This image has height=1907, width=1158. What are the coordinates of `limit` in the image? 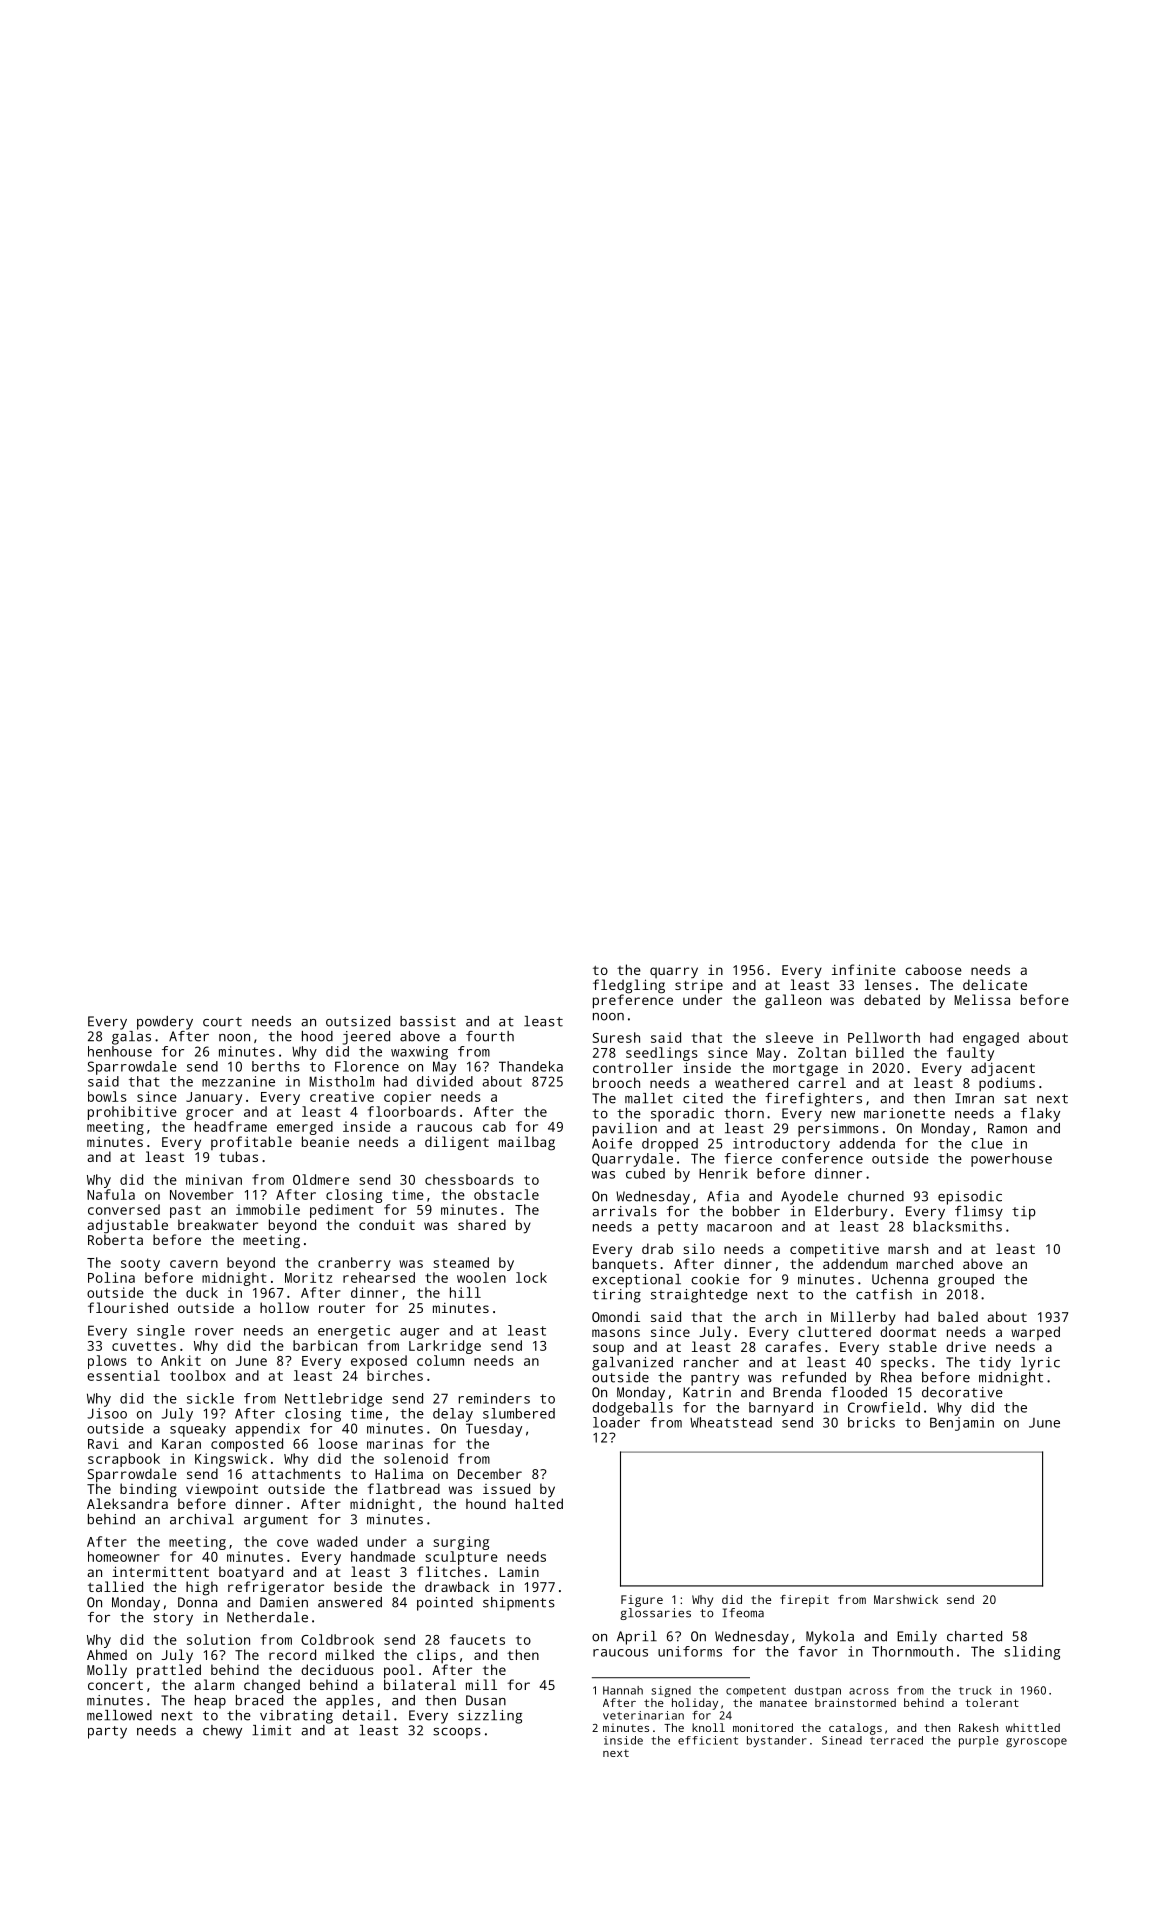 It's located at (271, 1730).
